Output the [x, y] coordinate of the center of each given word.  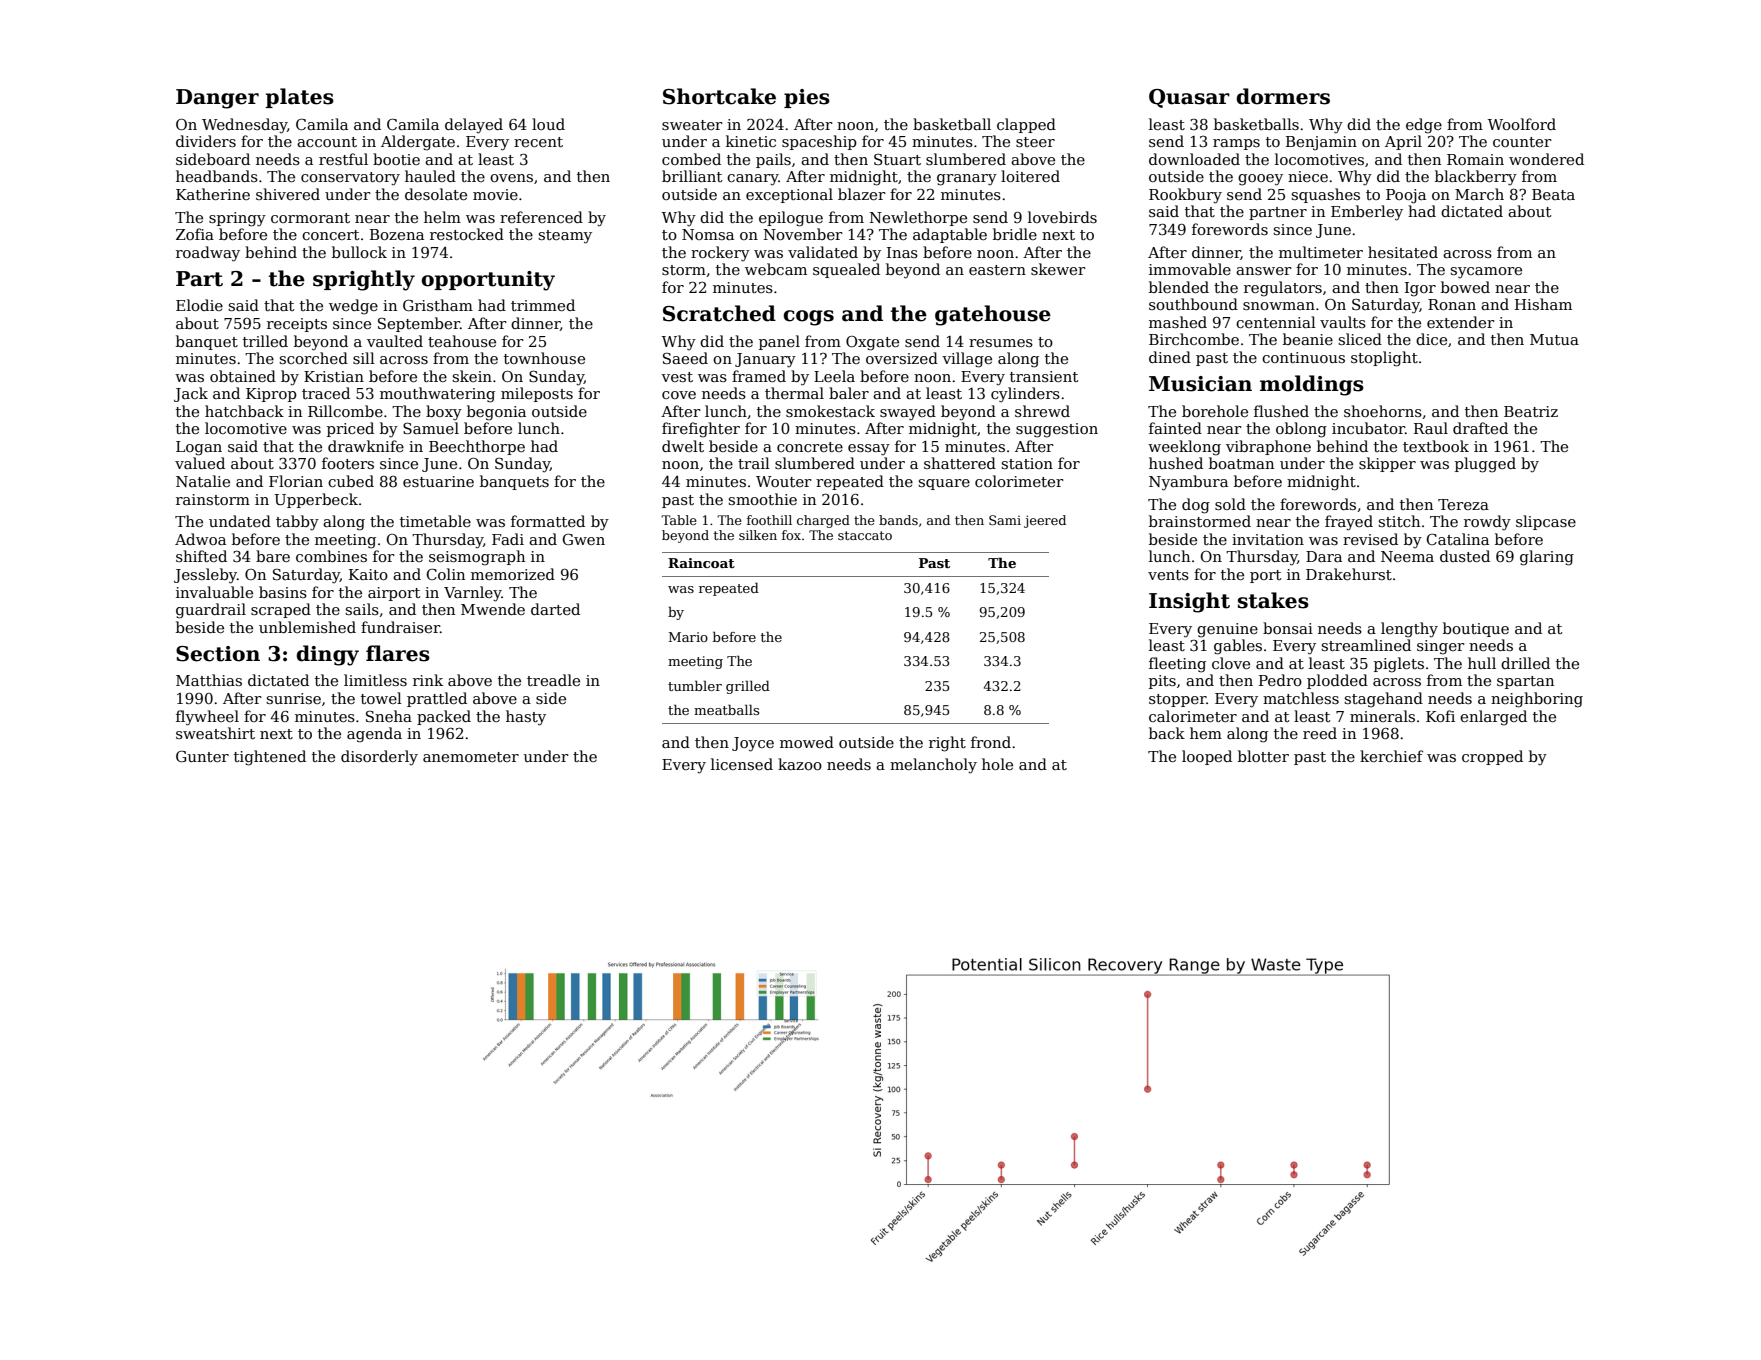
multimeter [1321, 252]
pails [773, 160]
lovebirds [1062, 217]
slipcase [1546, 522]
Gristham [438, 305]
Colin [446, 574]
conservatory [350, 179]
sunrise [293, 698]
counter [1522, 142]
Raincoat [701, 563]
